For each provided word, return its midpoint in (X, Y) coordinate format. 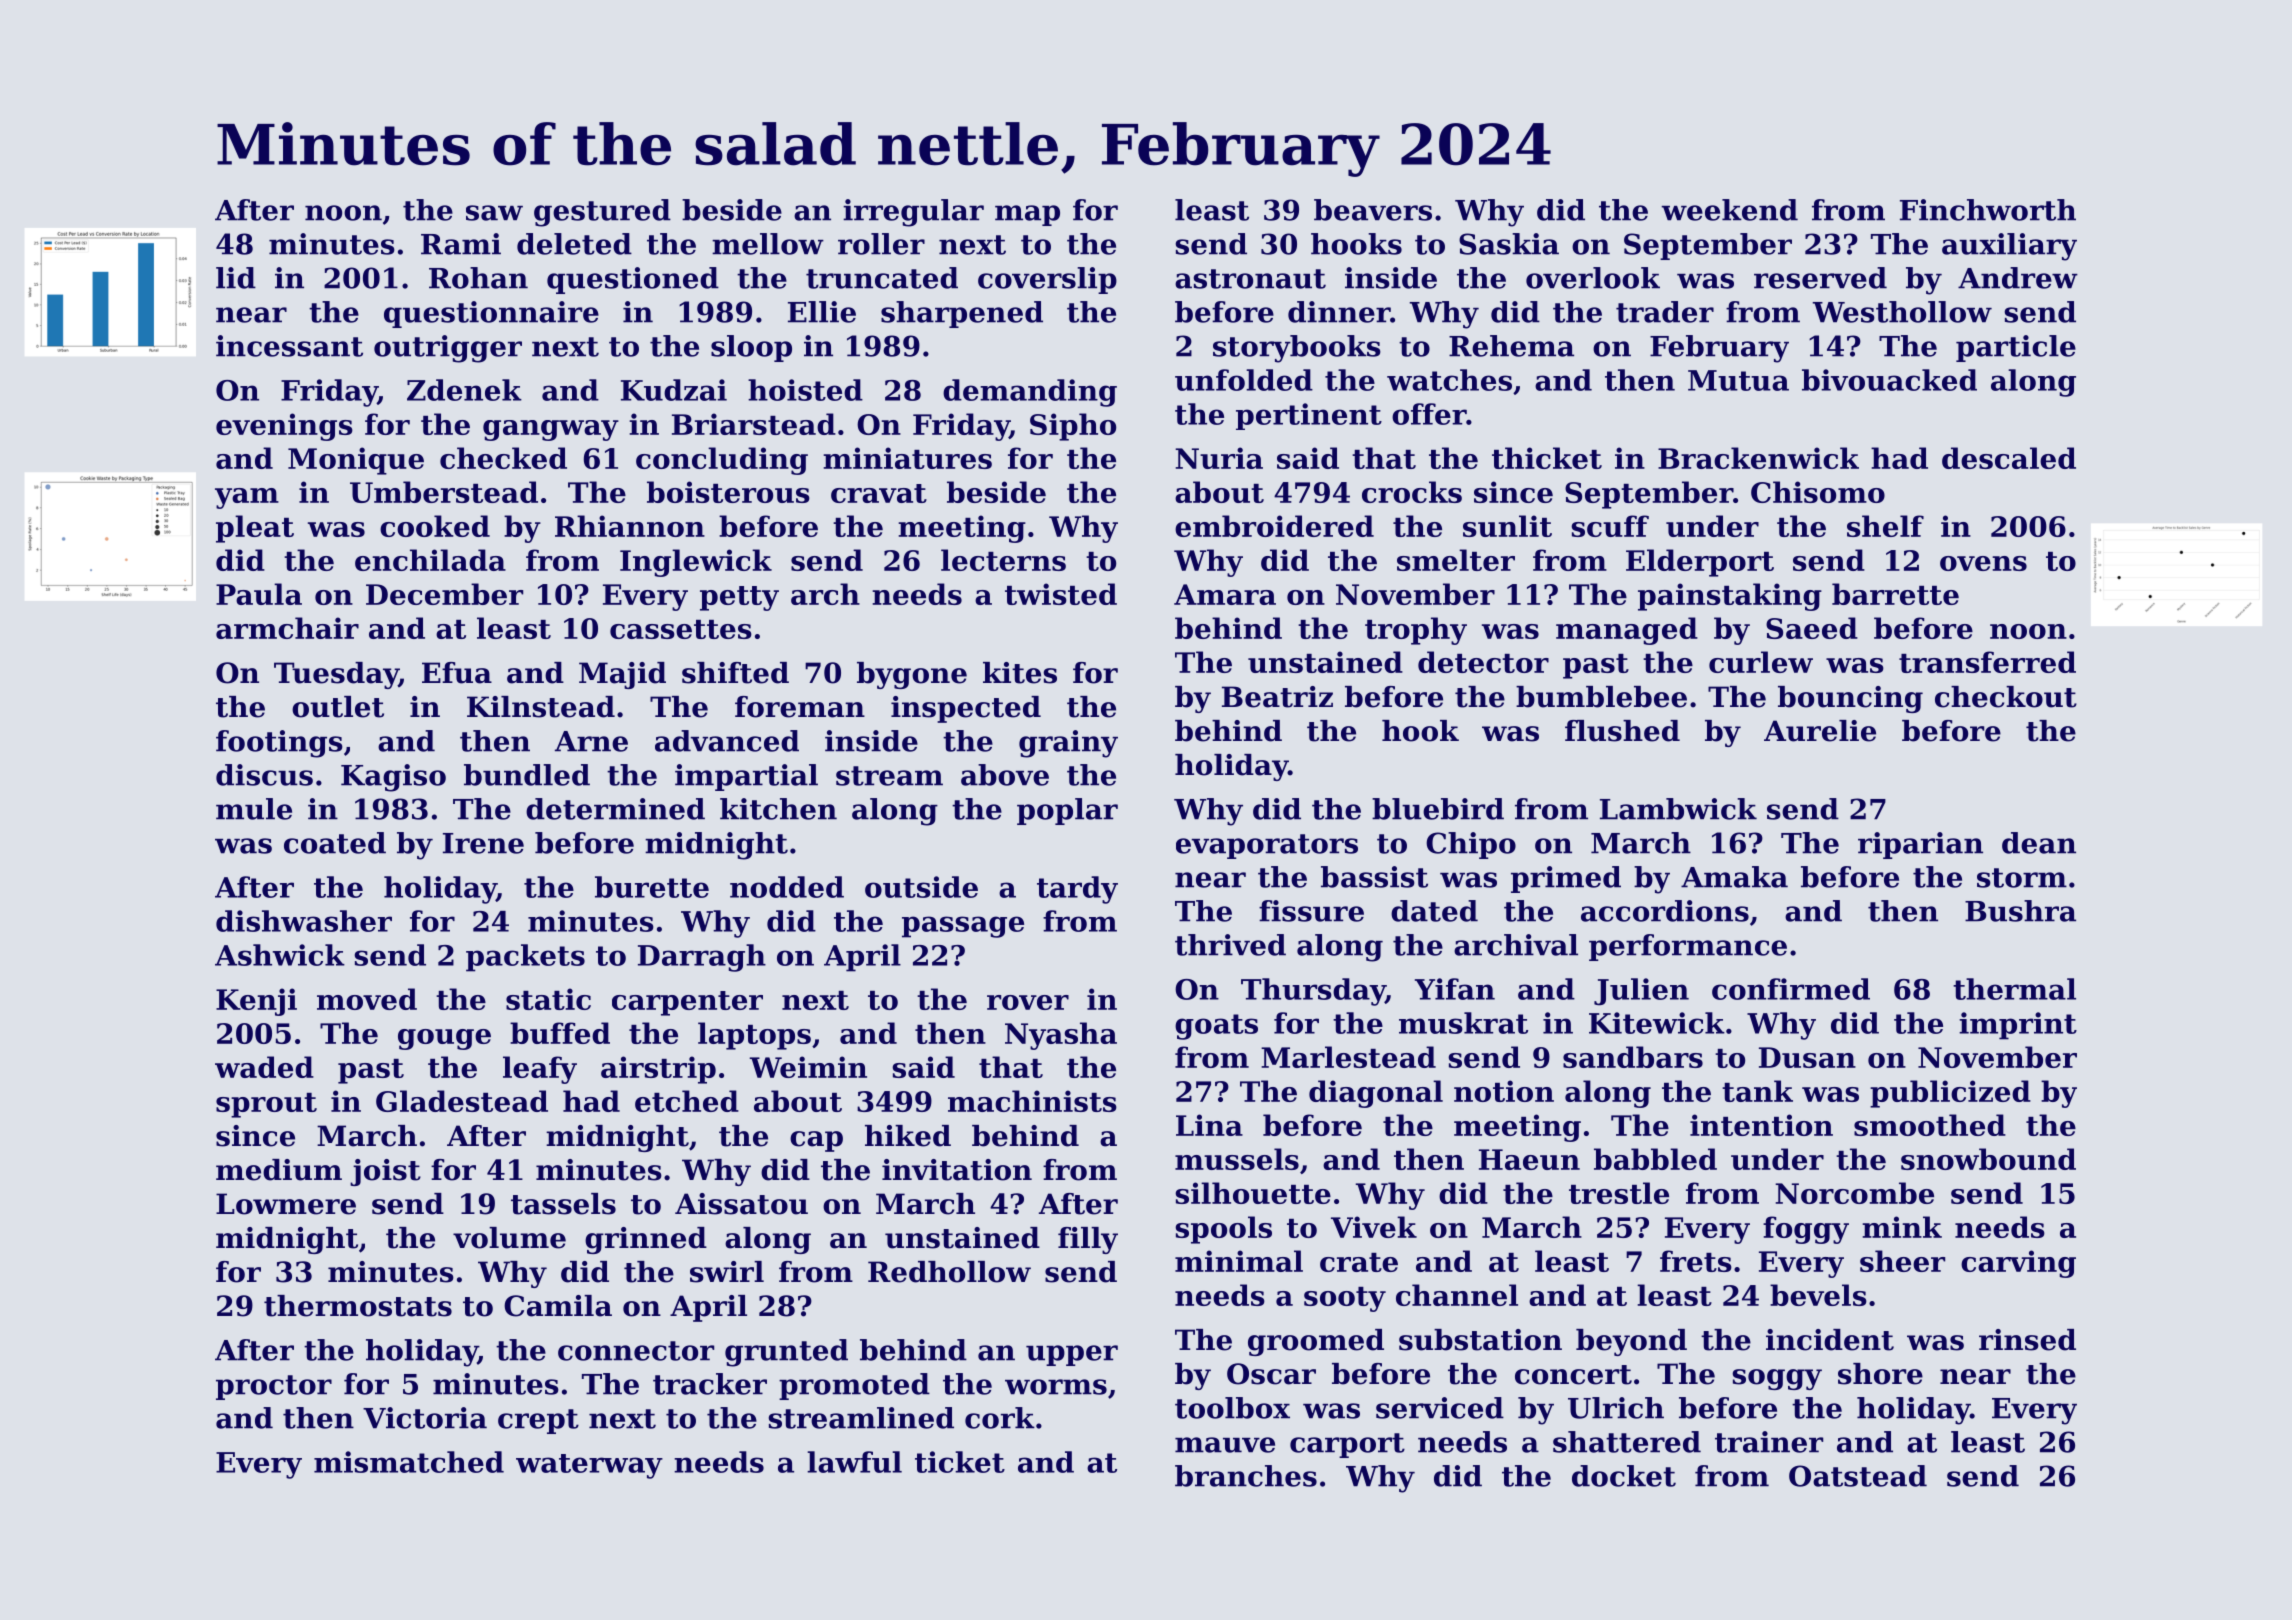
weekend (1729, 210)
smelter (1456, 560)
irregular (913, 213)
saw (494, 213)
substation (1480, 1340)
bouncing (1850, 699)
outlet (338, 707)
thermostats (358, 1306)
